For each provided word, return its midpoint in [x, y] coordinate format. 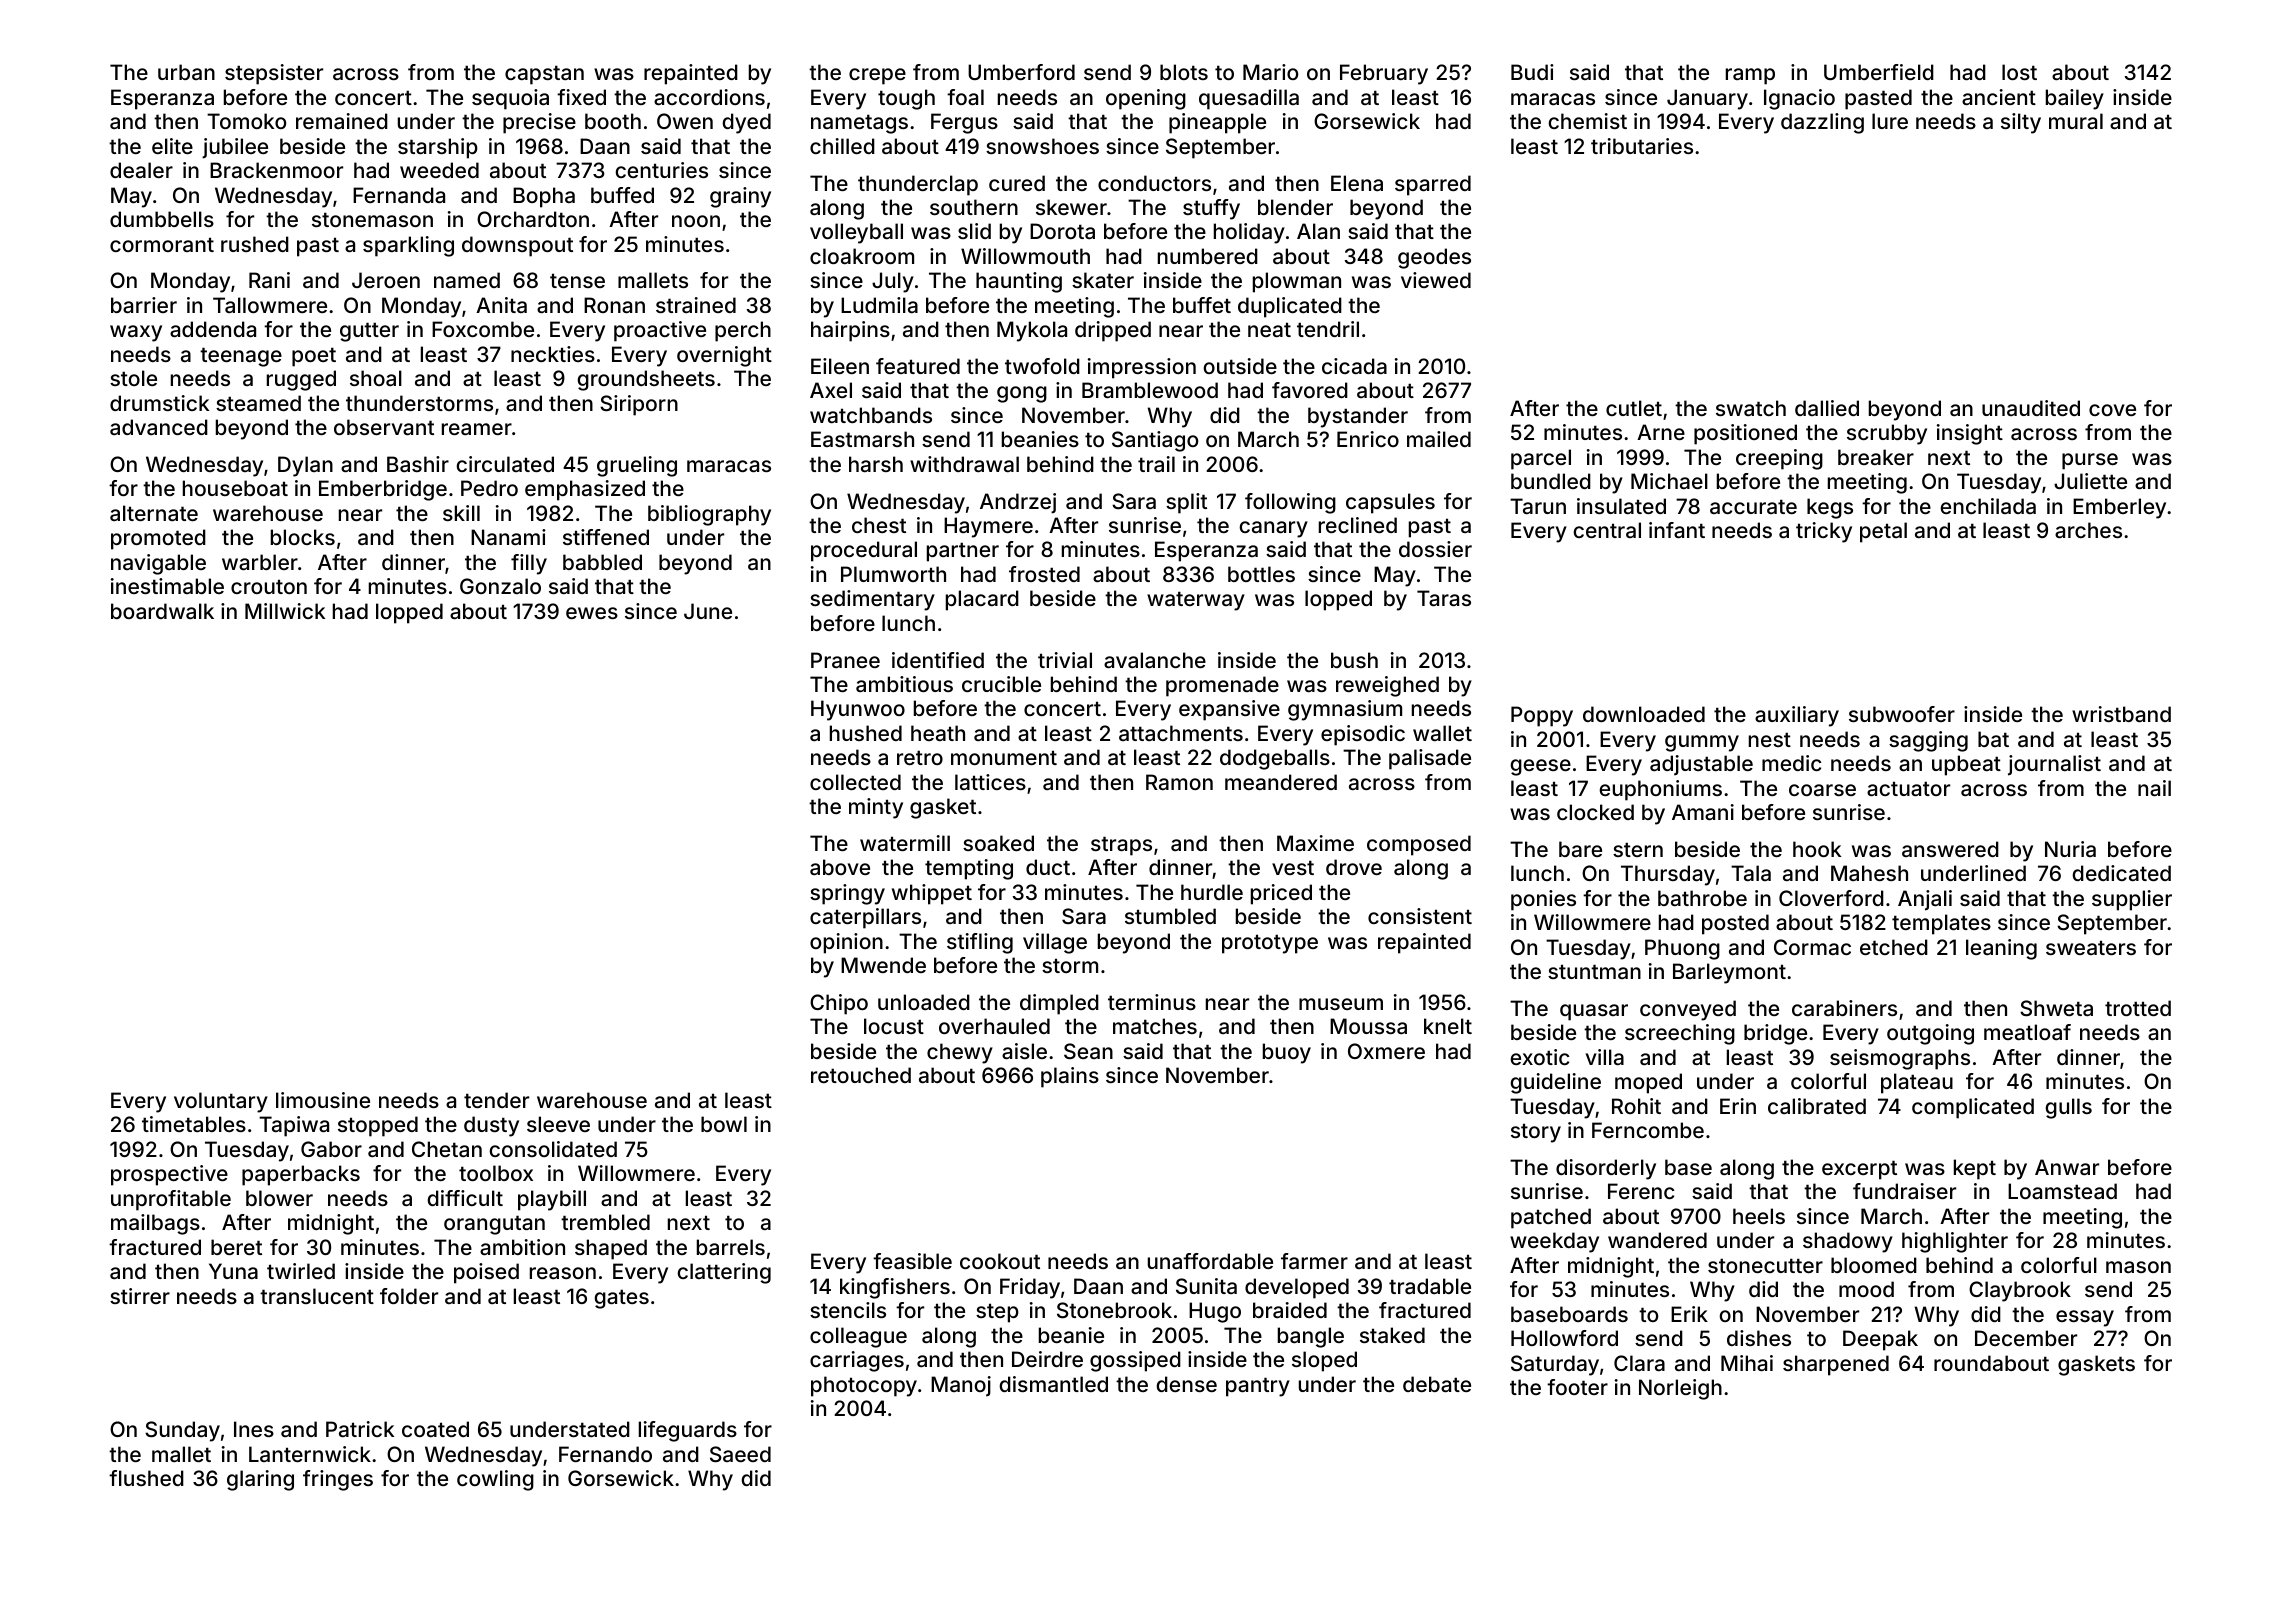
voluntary [221, 1102]
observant [384, 427]
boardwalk [162, 611]
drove [1354, 867]
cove [2112, 410]
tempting [969, 869]
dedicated [2121, 873]
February [1384, 74]
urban [186, 72]
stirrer [140, 1296]
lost [2019, 72]
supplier [2132, 900]
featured [918, 366]
